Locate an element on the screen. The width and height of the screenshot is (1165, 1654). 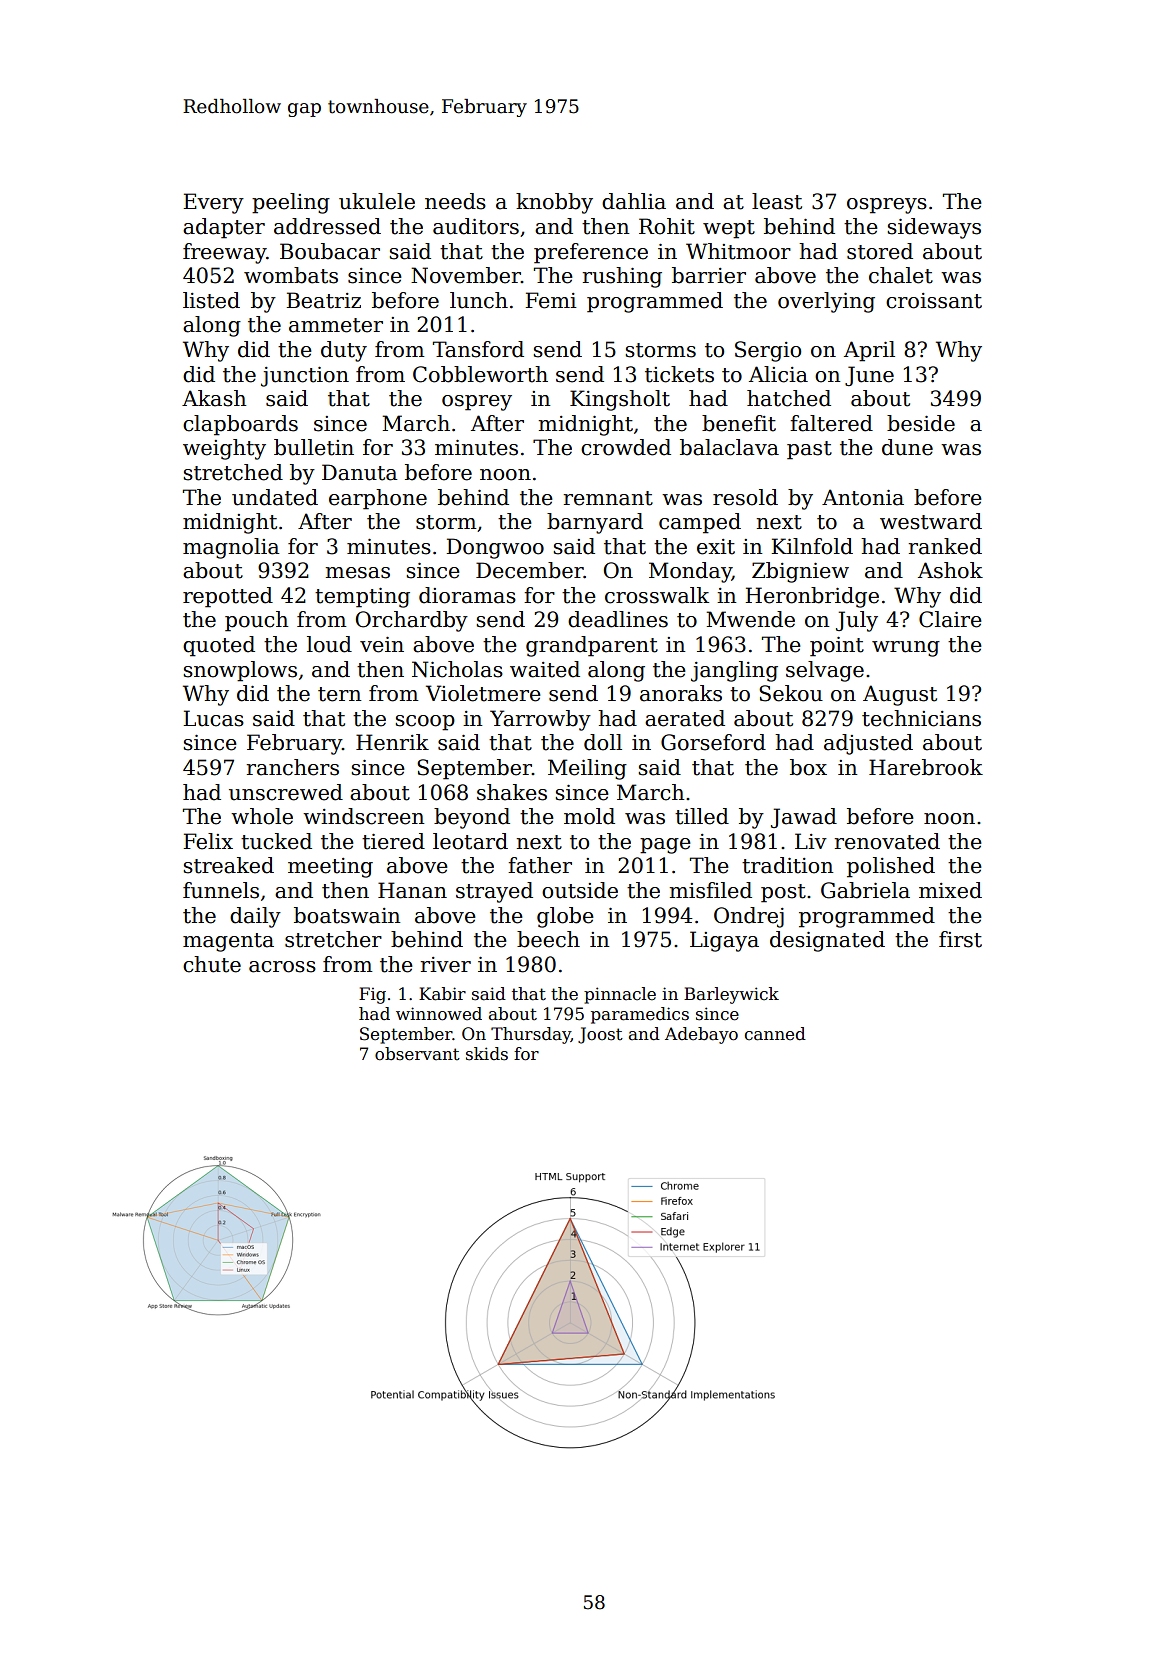
wept is located at coordinates (729, 229).
